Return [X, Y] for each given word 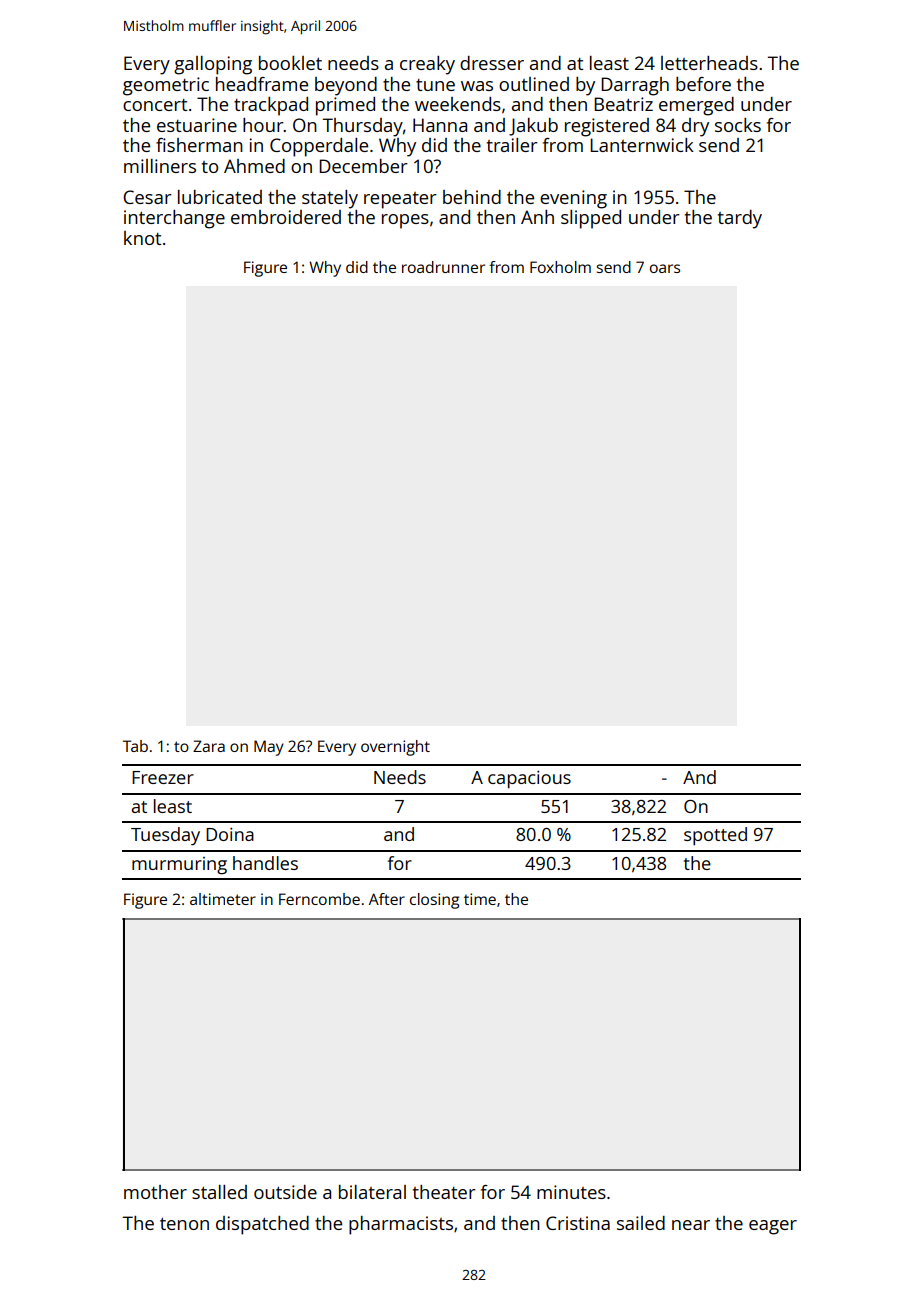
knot [142, 238]
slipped [591, 219]
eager [773, 1227]
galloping [213, 65]
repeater [400, 200]
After [387, 899]
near [691, 1225]
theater [444, 1192]
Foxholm [560, 267]
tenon [184, 1224]
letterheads [709, 63]
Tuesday [165, 836]
